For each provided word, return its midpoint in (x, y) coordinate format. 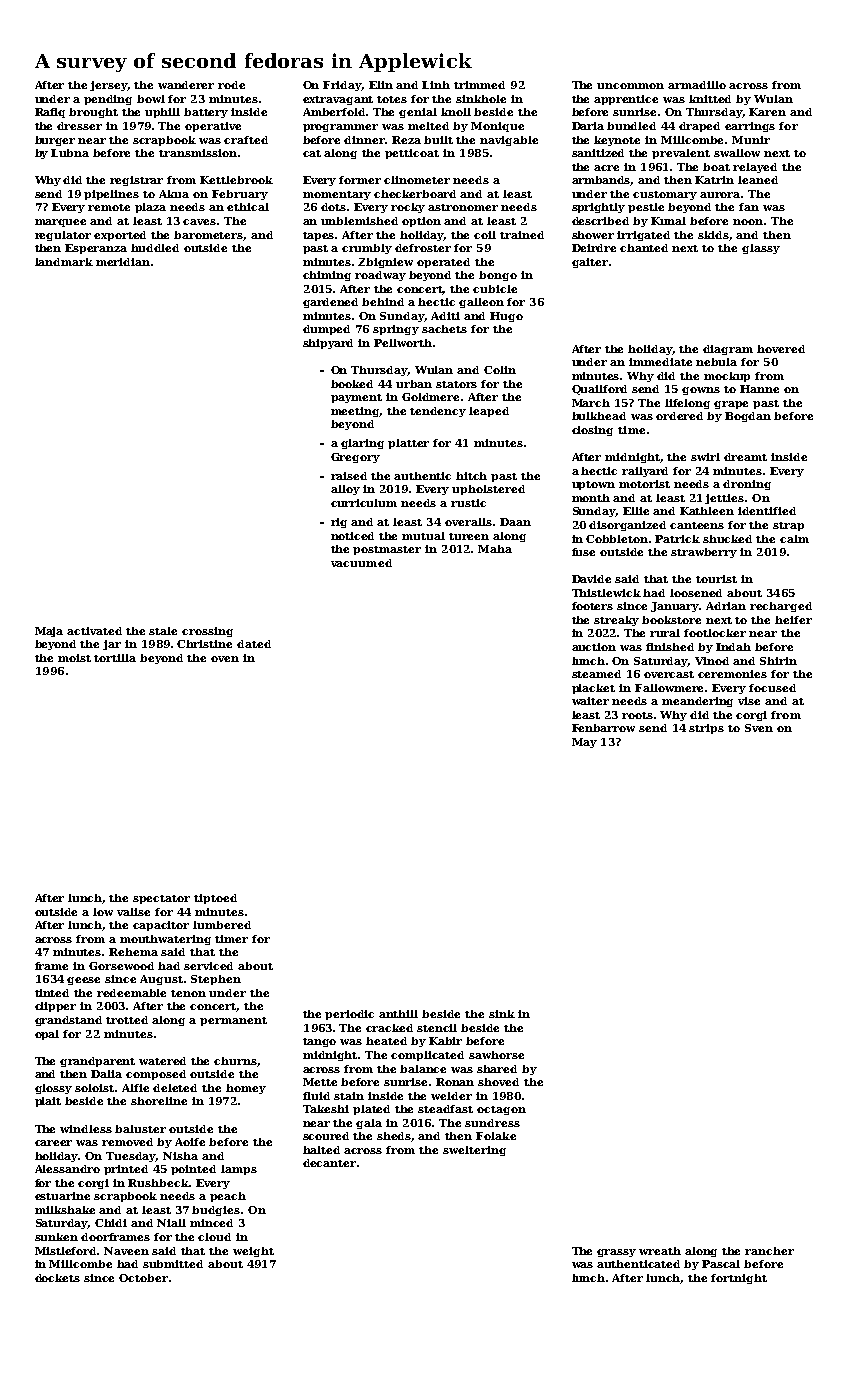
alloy (345, 490)
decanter (329, 1163)
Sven (759, 728)
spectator (161, 899)
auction (594, 647)
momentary (337, 195)
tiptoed (215, 899)
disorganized (627, 526)
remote (109, 207)
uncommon (630, 86)
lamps (239, 1170)
